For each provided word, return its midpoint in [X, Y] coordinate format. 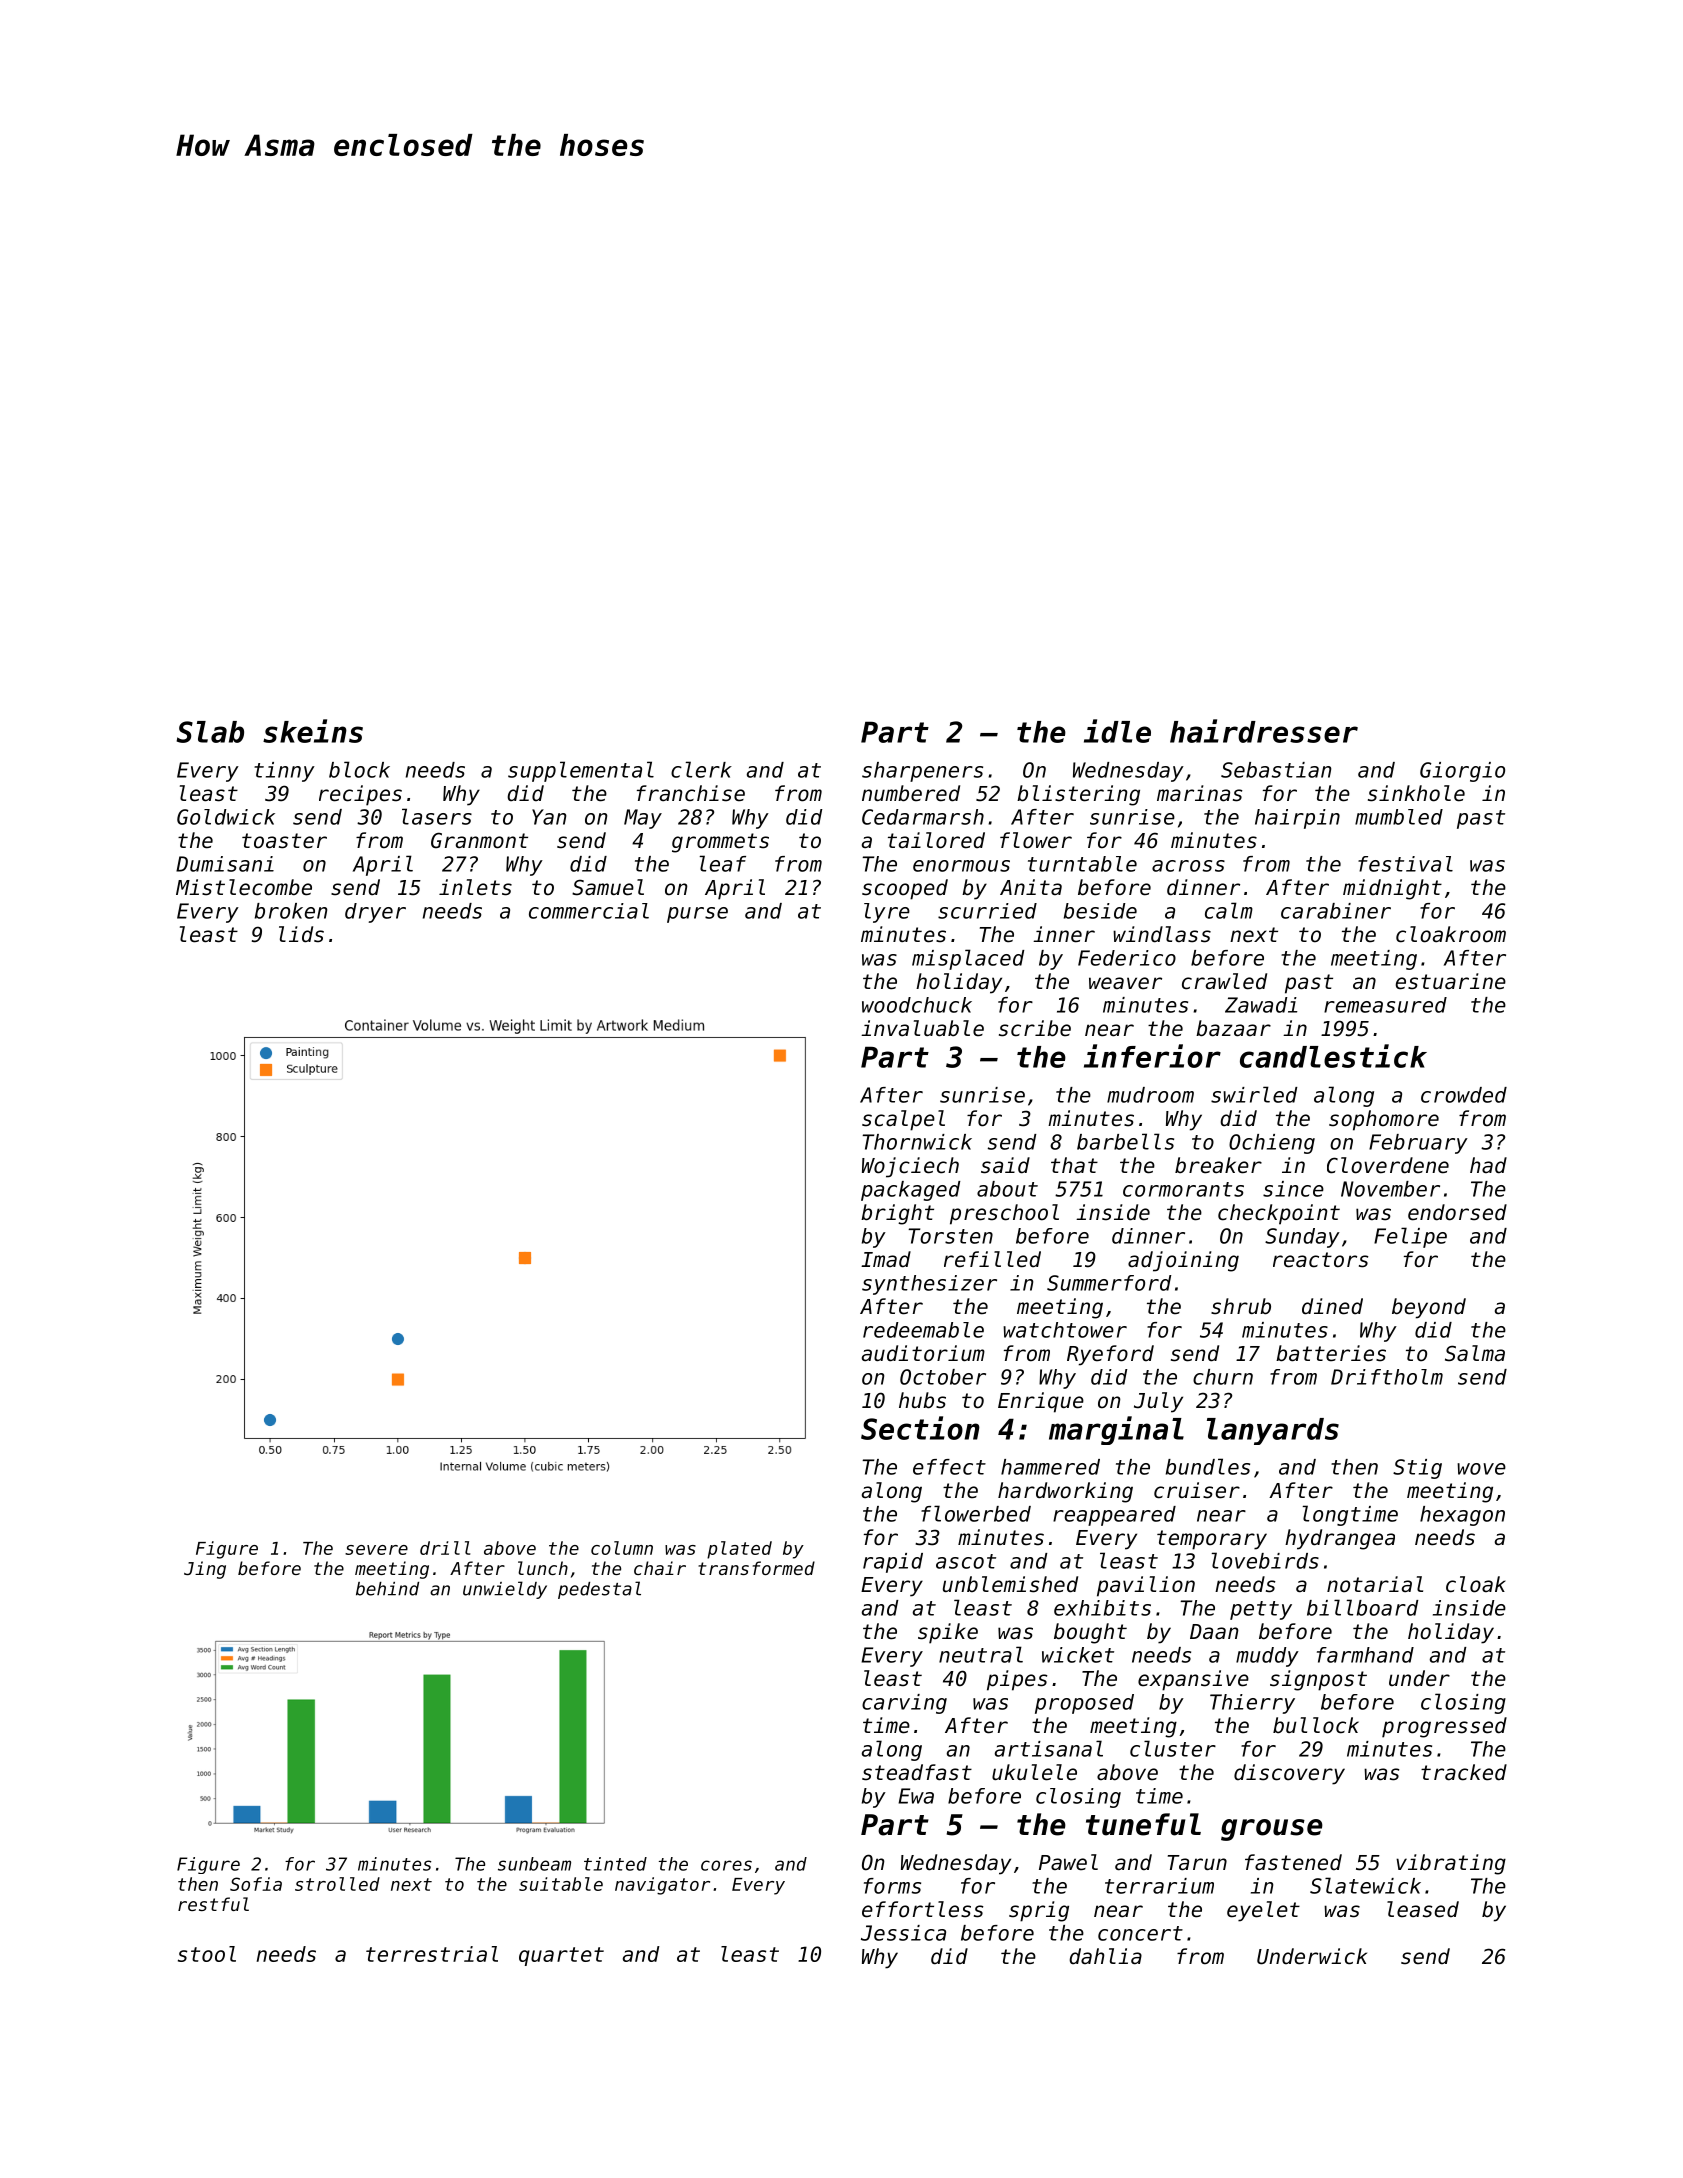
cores [726, 1865]
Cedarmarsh [923, 817]
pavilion [1146, 1586]
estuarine [1451, 981]
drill [445, 1548]
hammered [1050, 1467]
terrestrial [432, 1954]
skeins [313, 731]
